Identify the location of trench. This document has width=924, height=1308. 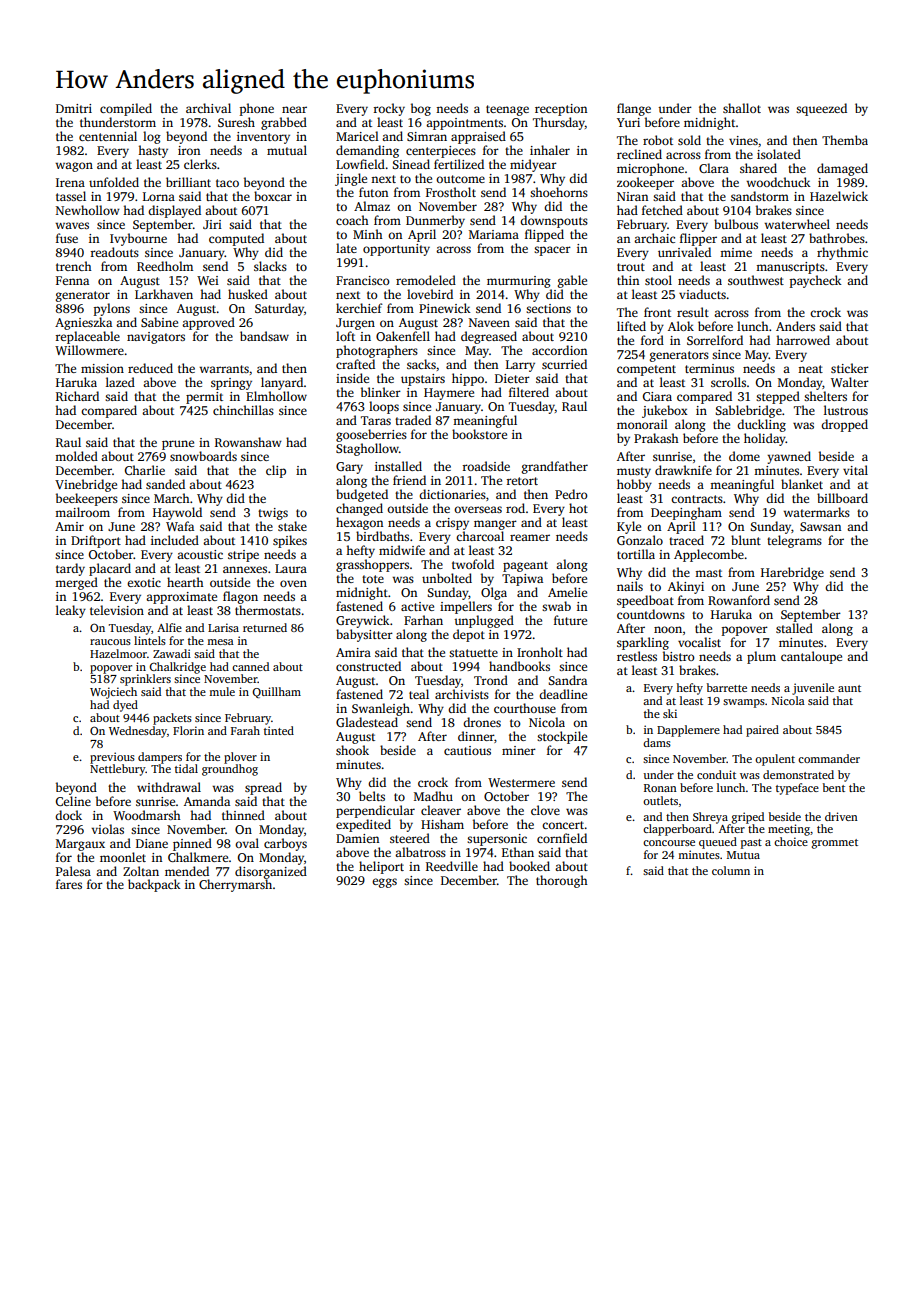
(74, 266).
